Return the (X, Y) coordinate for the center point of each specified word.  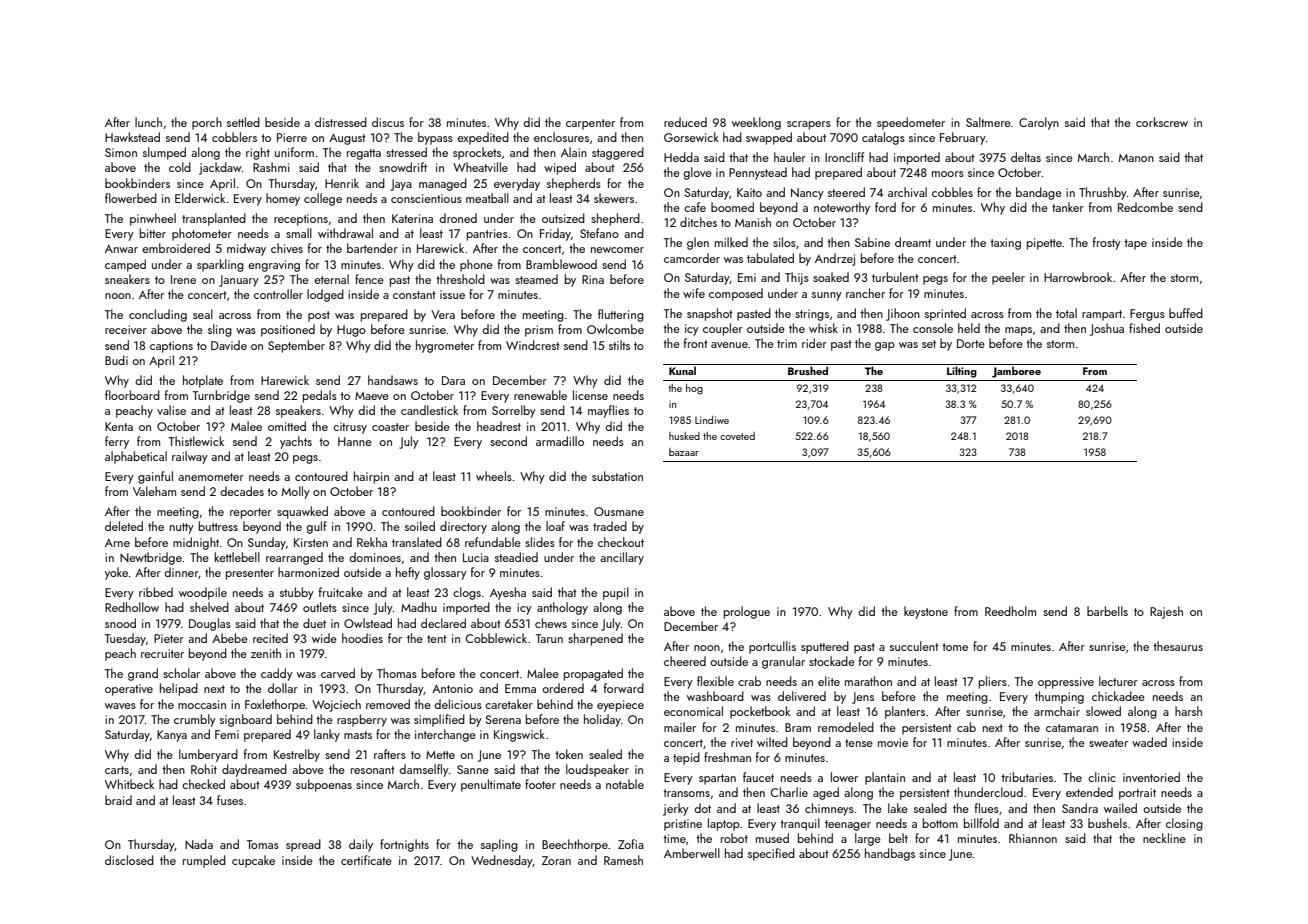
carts (117, 770)
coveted (737, 436)
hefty (408, 573)
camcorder (692, 258)
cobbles (952, 192)
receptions (301, 220)
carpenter (590, 124)
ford (885, 207)
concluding (158, 315)
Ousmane (619, 511)
